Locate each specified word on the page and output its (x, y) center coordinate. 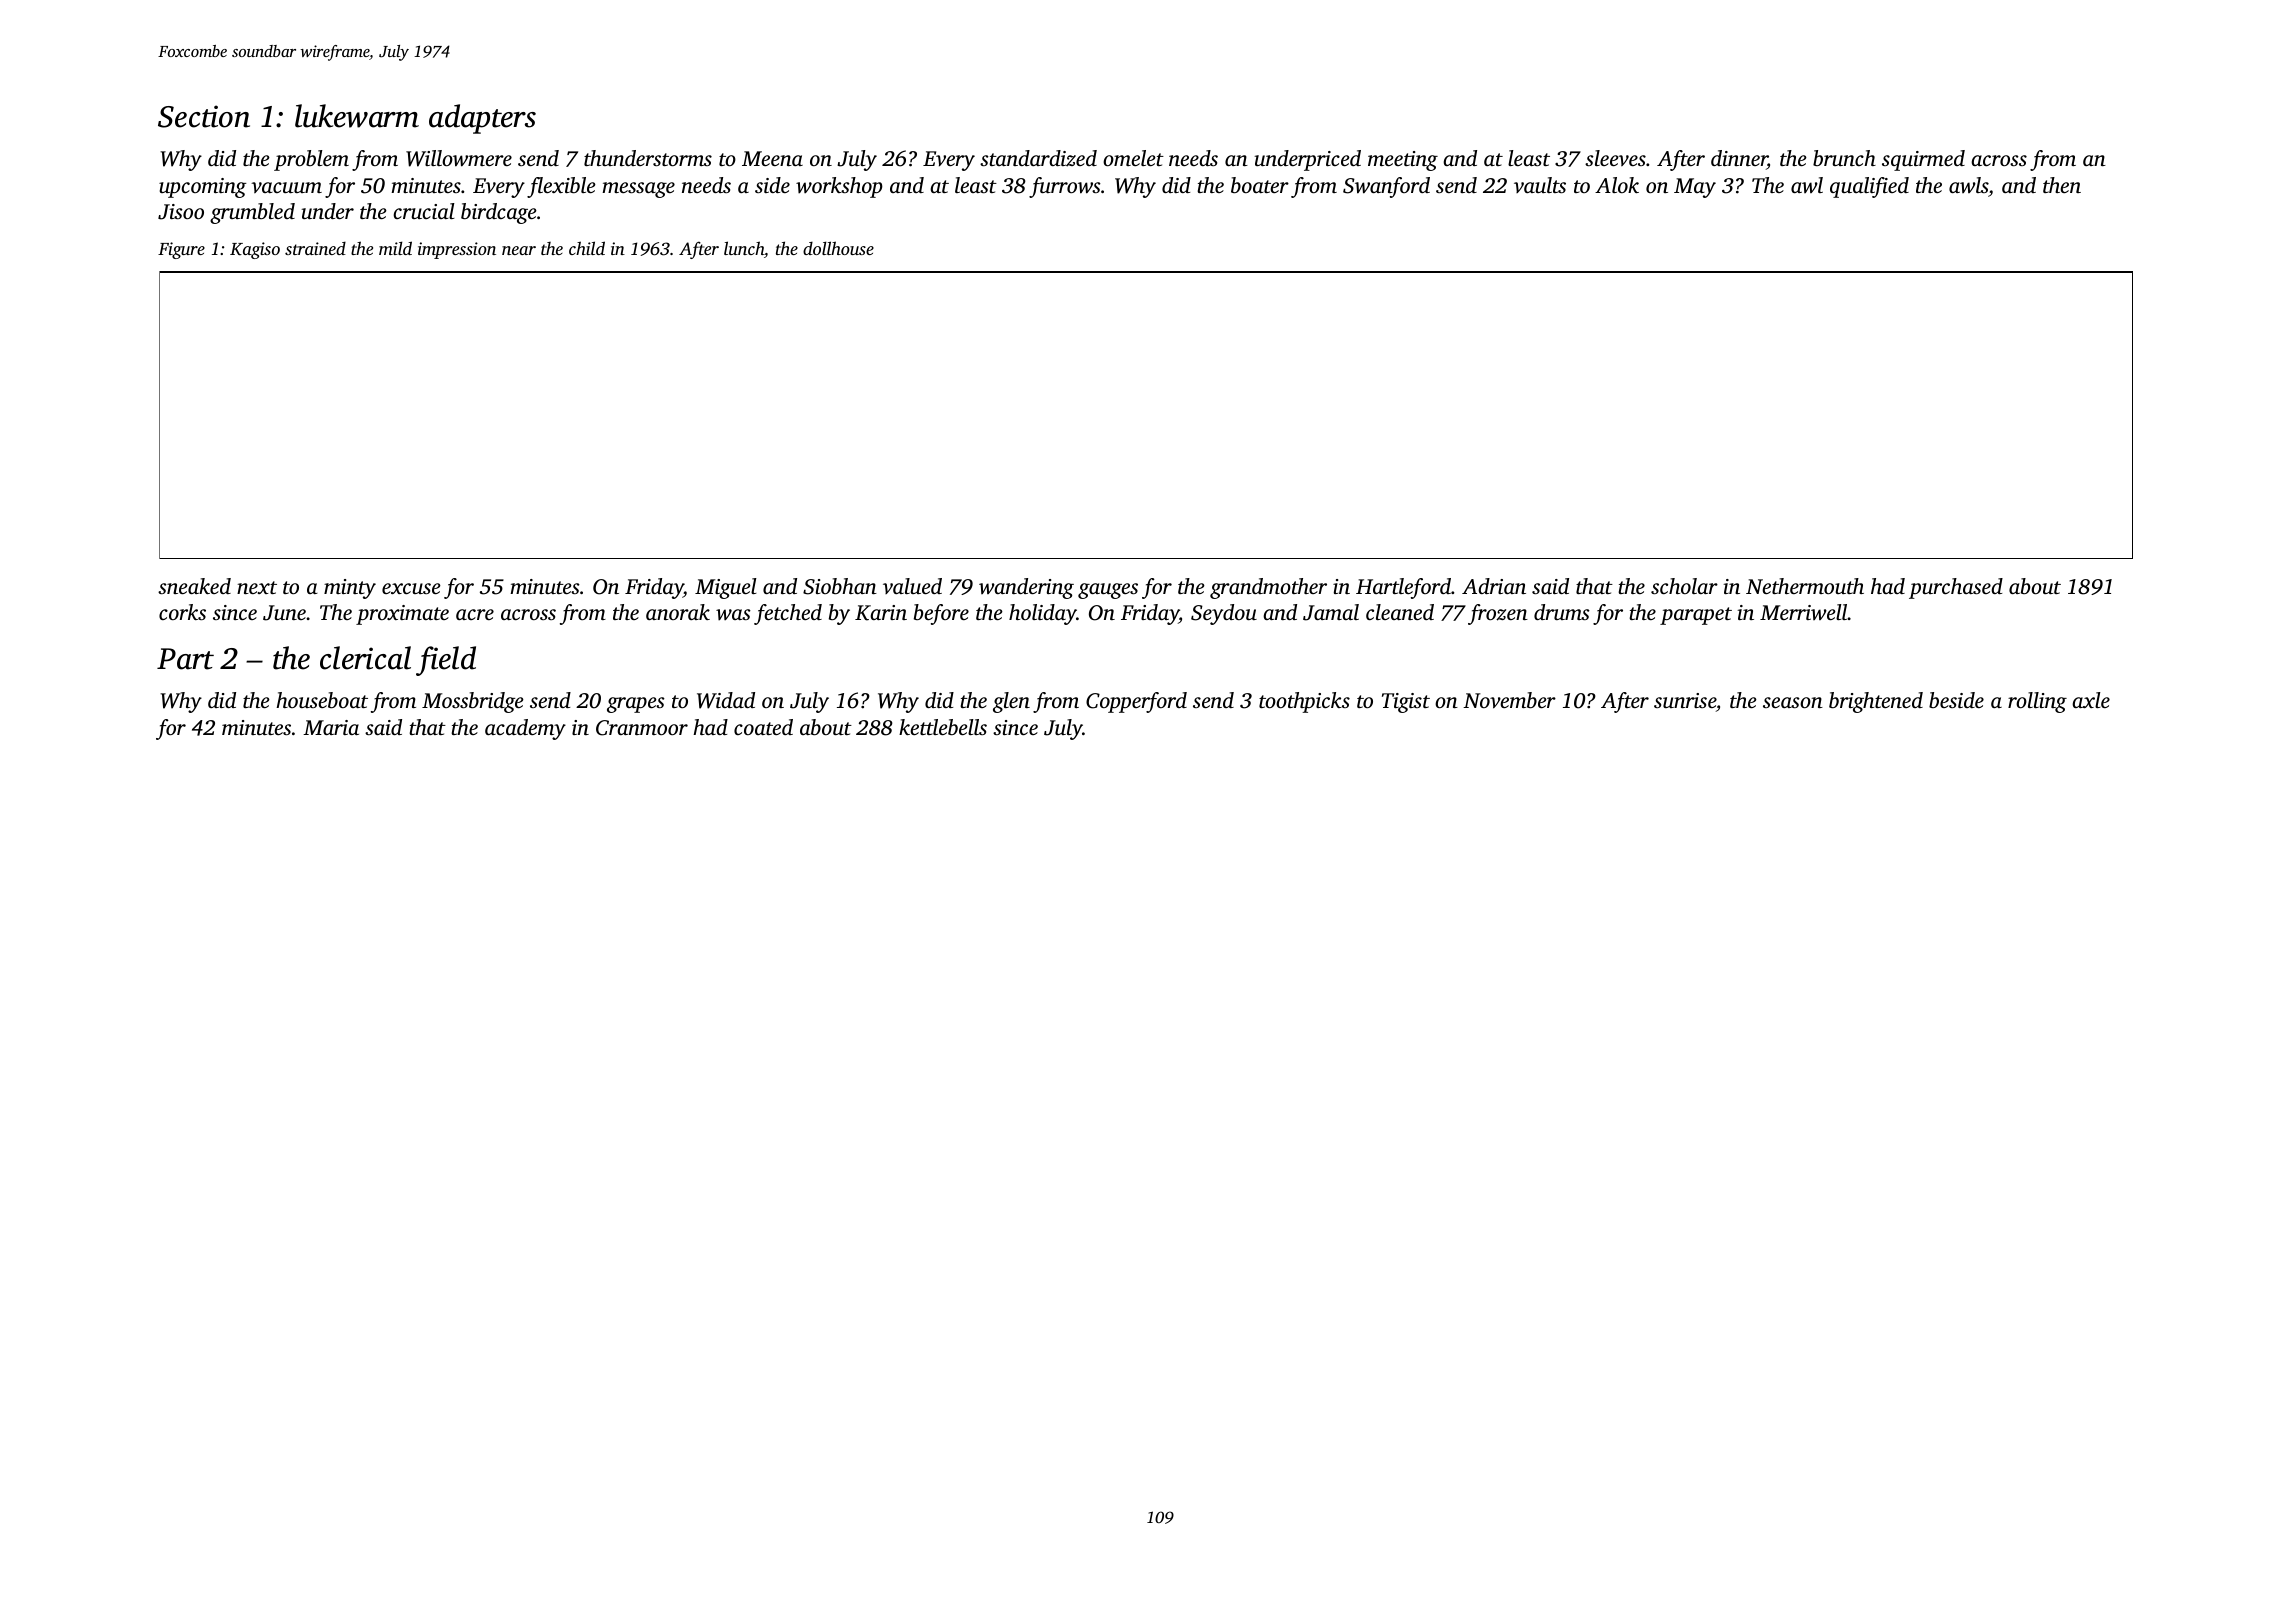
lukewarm (357, 116)
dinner (1739, 160)
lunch (744, 248)
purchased (1956, 588)
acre (475, 614)
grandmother (1268, 588)
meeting (1403, 161)
